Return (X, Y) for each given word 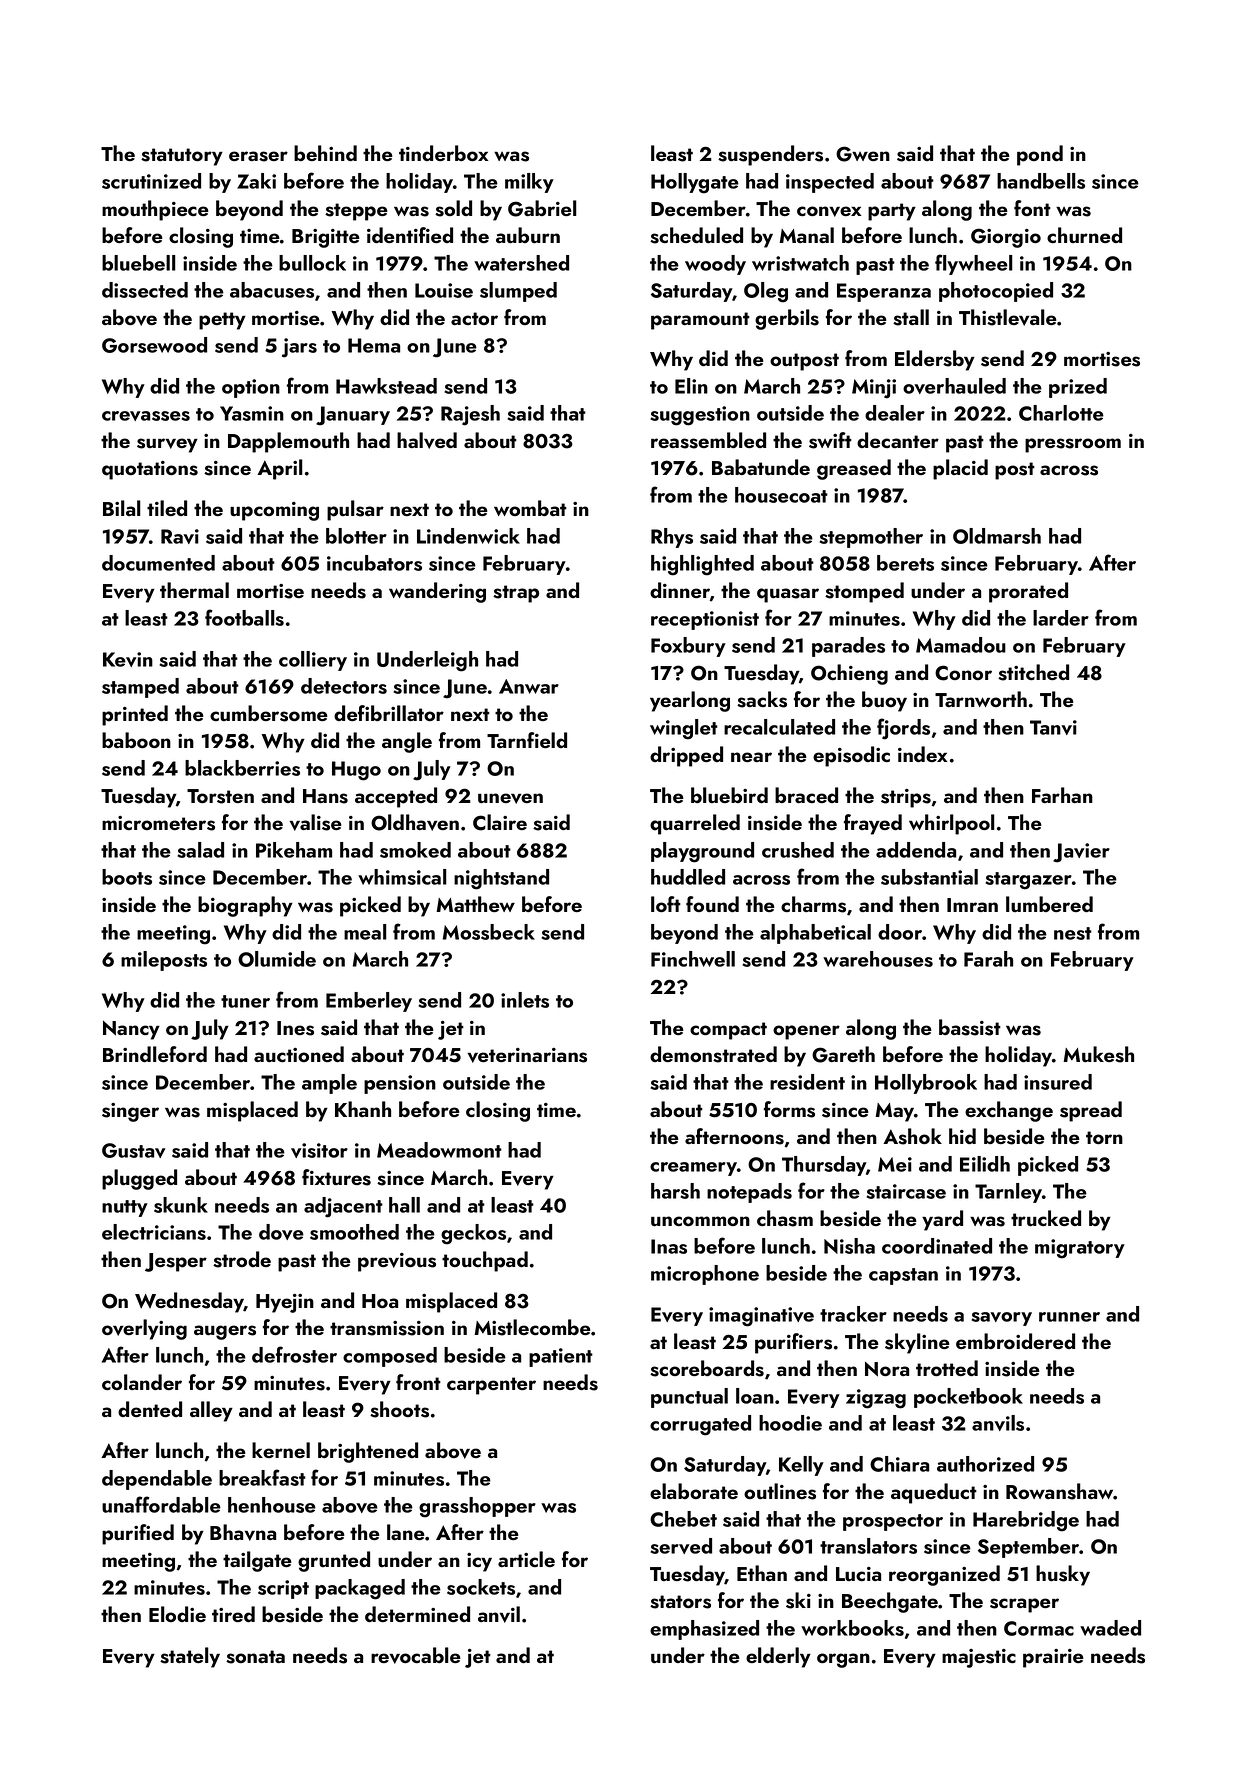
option (251, 388)
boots (127, 877)
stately (190, 1657)
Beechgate (890, 1602)
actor (474, 318)
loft (666, 904)
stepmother (871, 538)
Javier (1081, 853)
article (526, 1559)
